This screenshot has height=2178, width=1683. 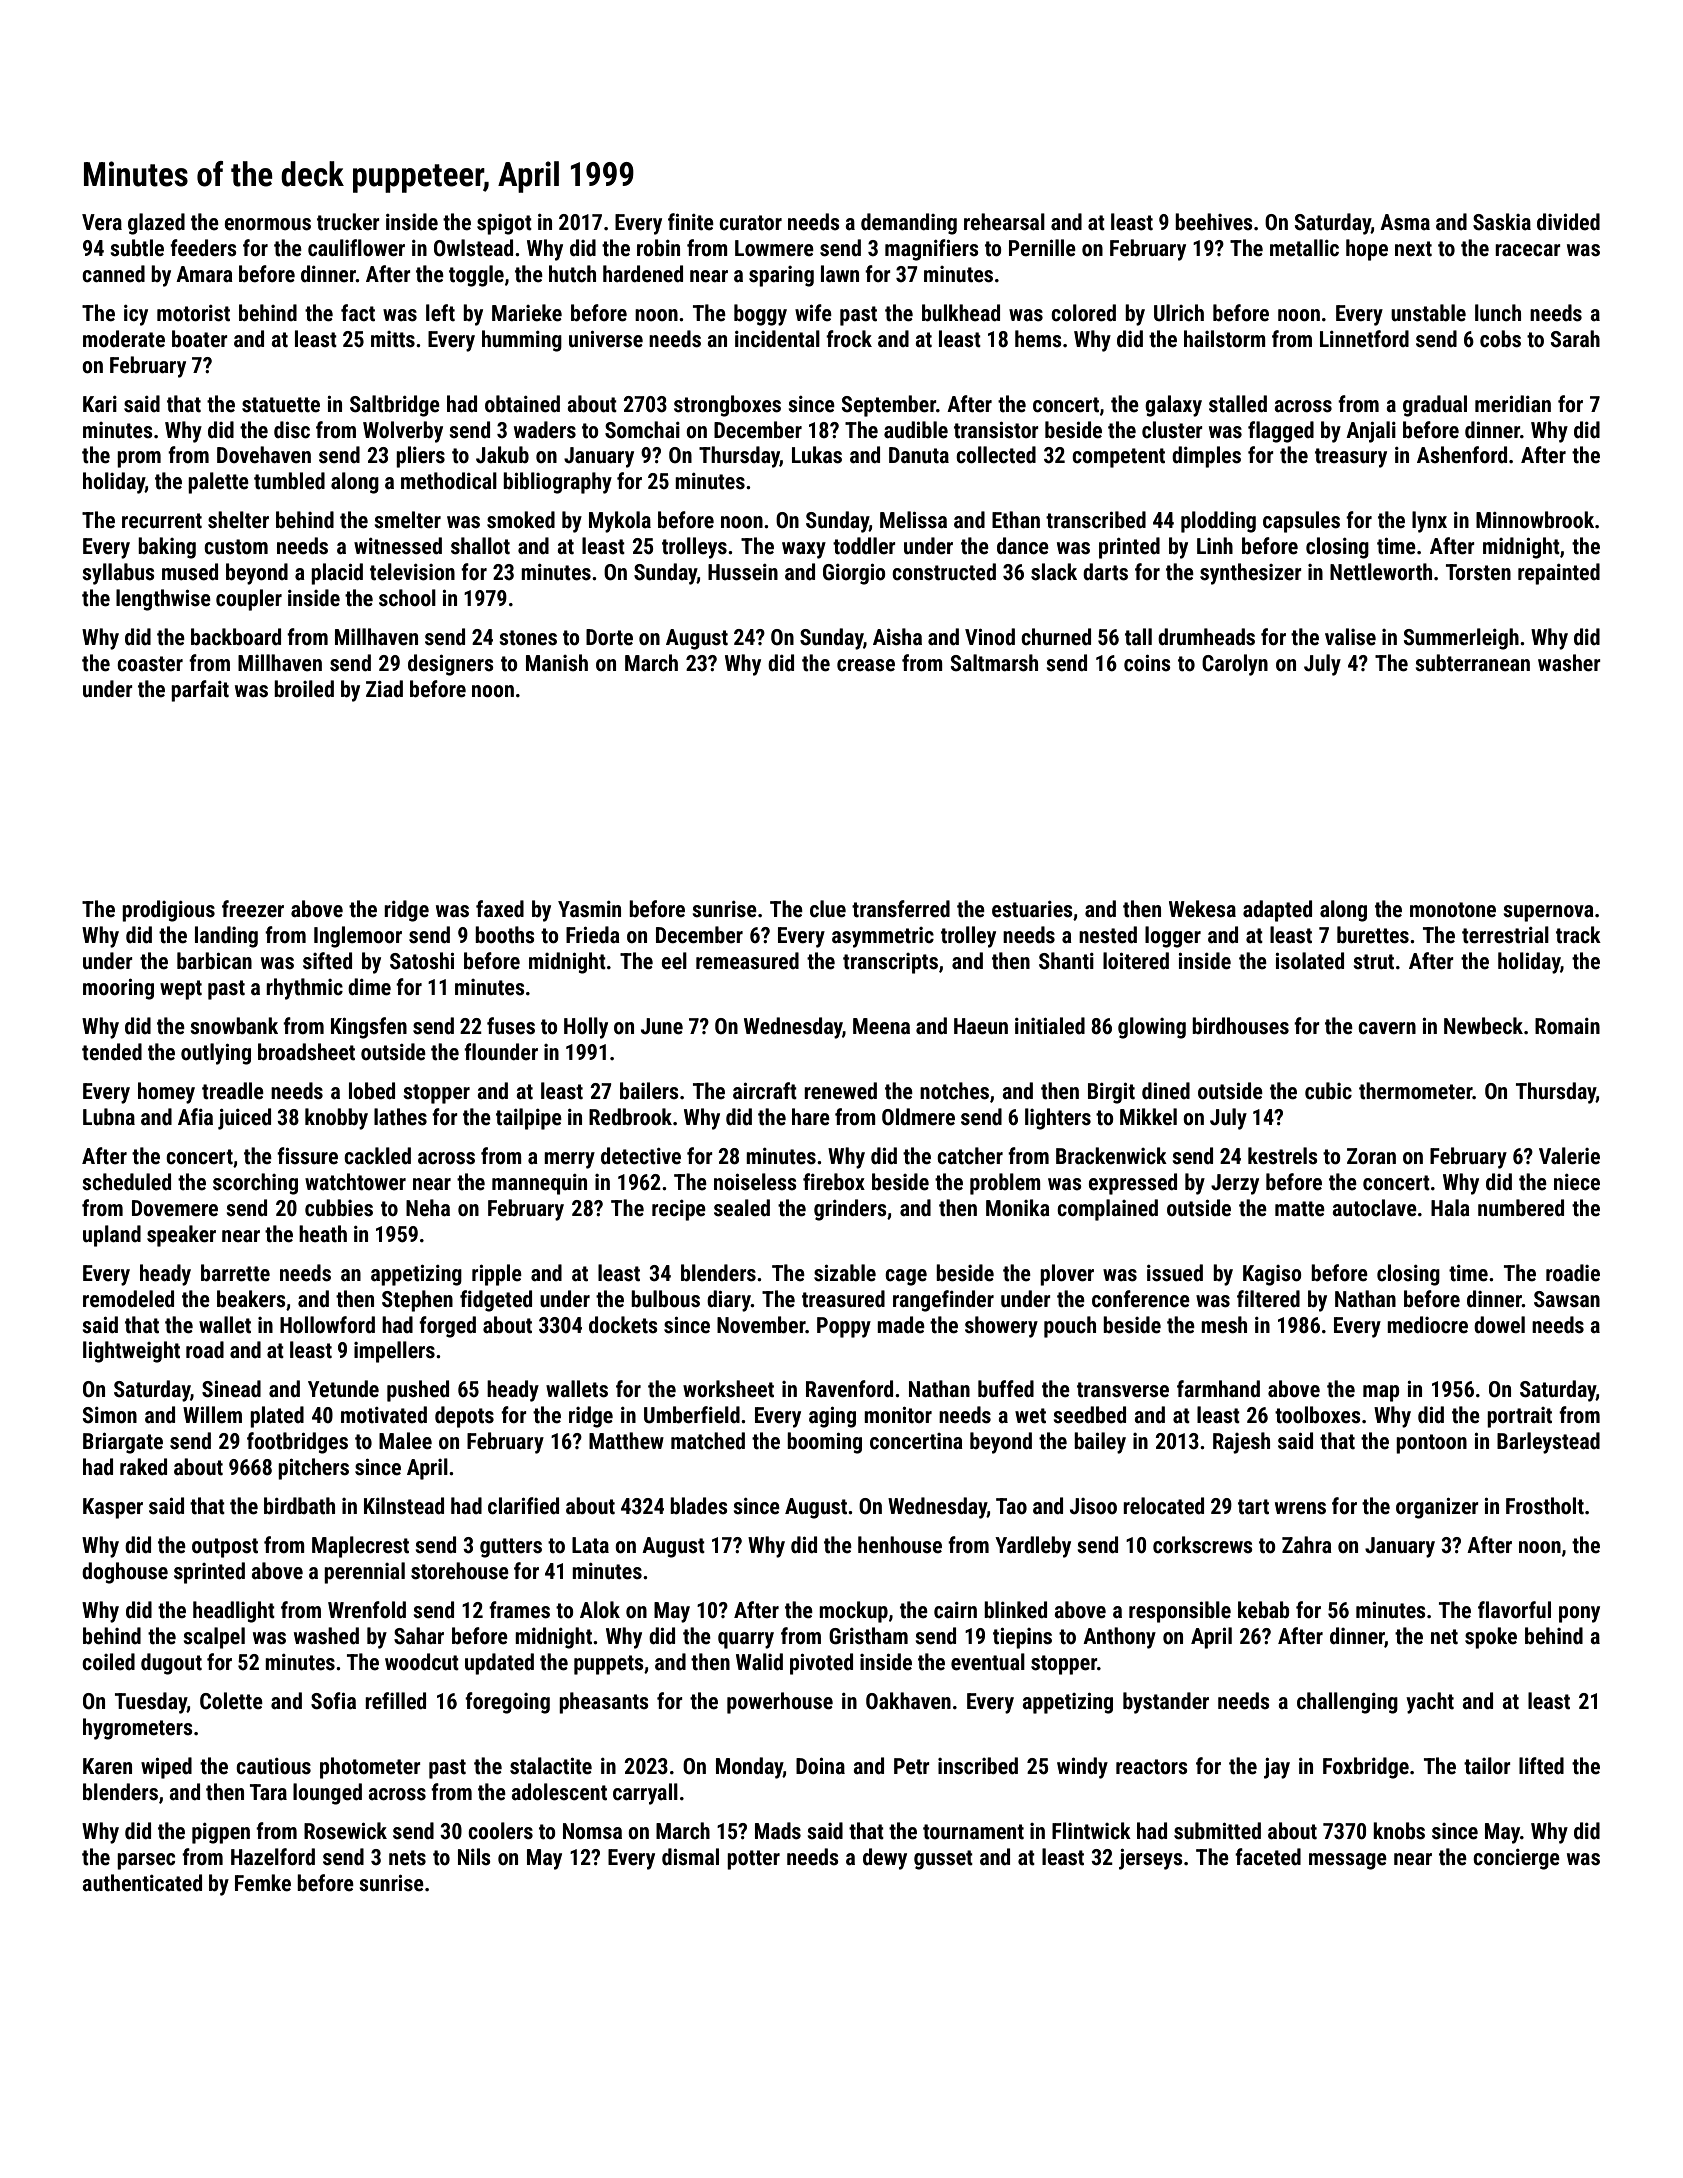 I want to click on Somchai, so click(x=642, y=430).
